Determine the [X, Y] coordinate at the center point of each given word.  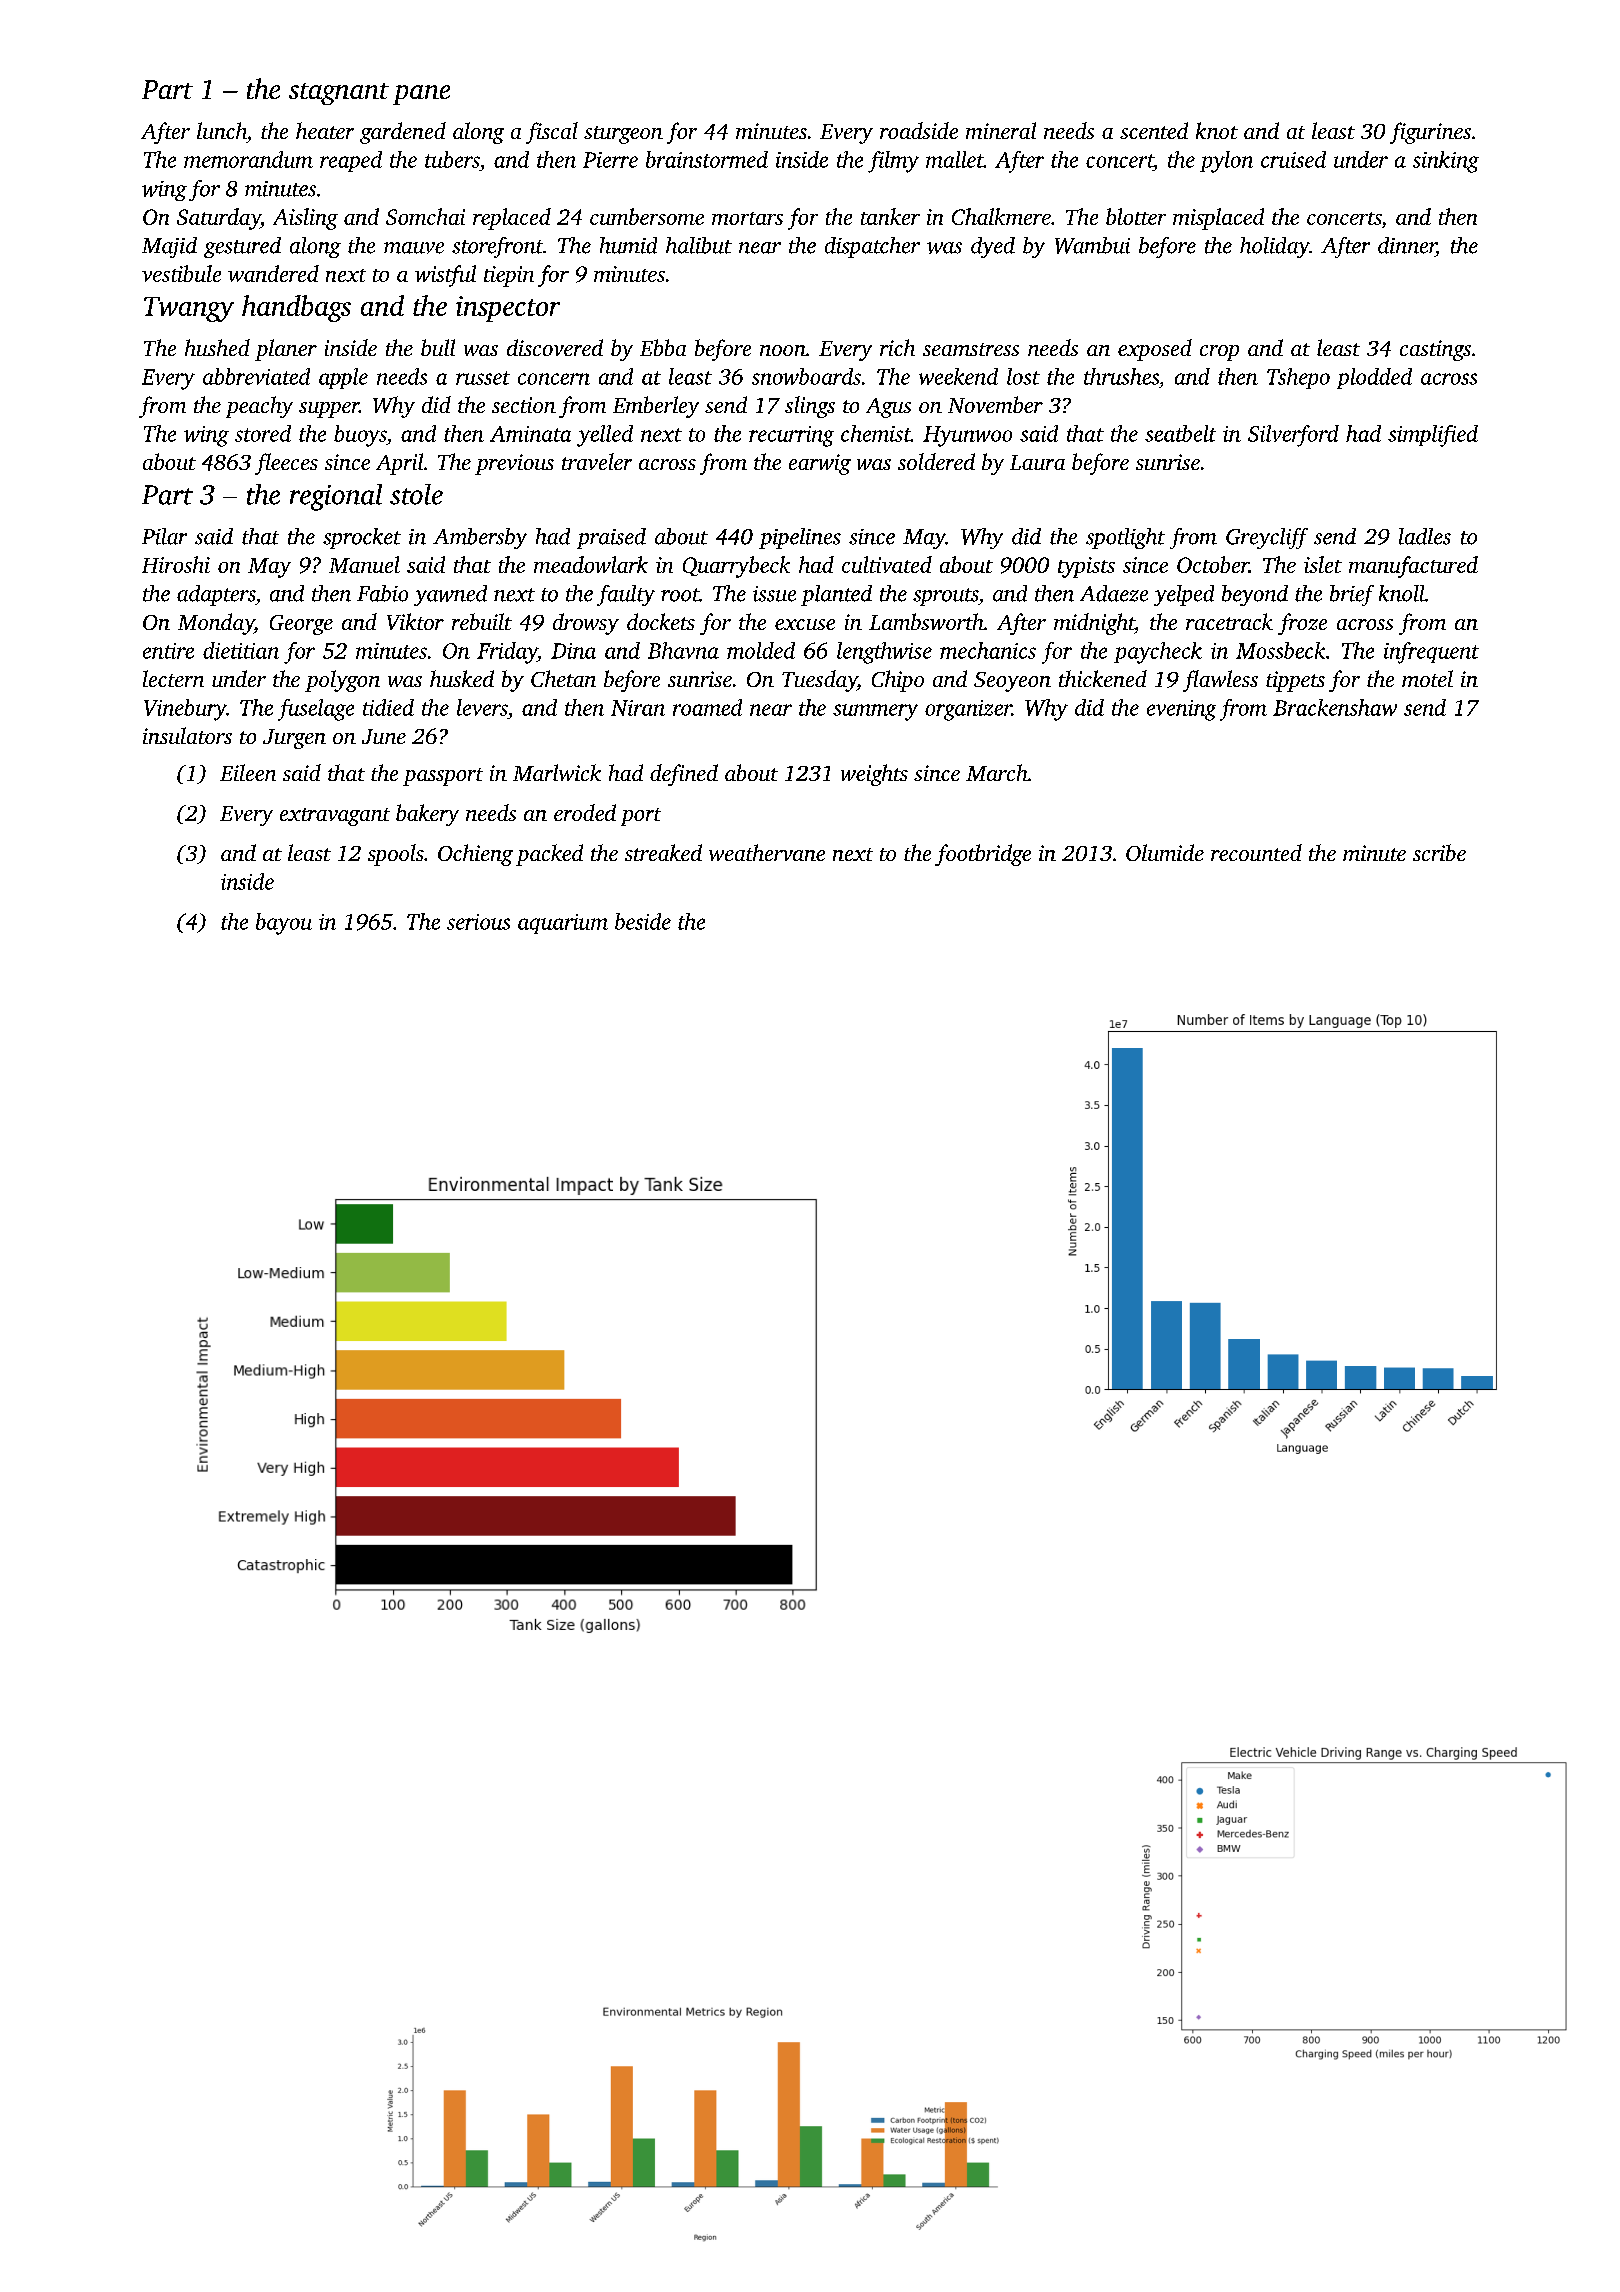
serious [478, 922]
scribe [1439, 852]
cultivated [887, 564]
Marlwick [557, 772]
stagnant [339, 94]
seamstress [971, 349]
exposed [1155, 350]
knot [1217, 130]
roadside [919, 130]
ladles [1425, 536]
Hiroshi [176, 564]
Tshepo [1298, 378]
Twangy [189, 309]
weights [874, 775]
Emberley [656, 407]
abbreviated [256, 376]
